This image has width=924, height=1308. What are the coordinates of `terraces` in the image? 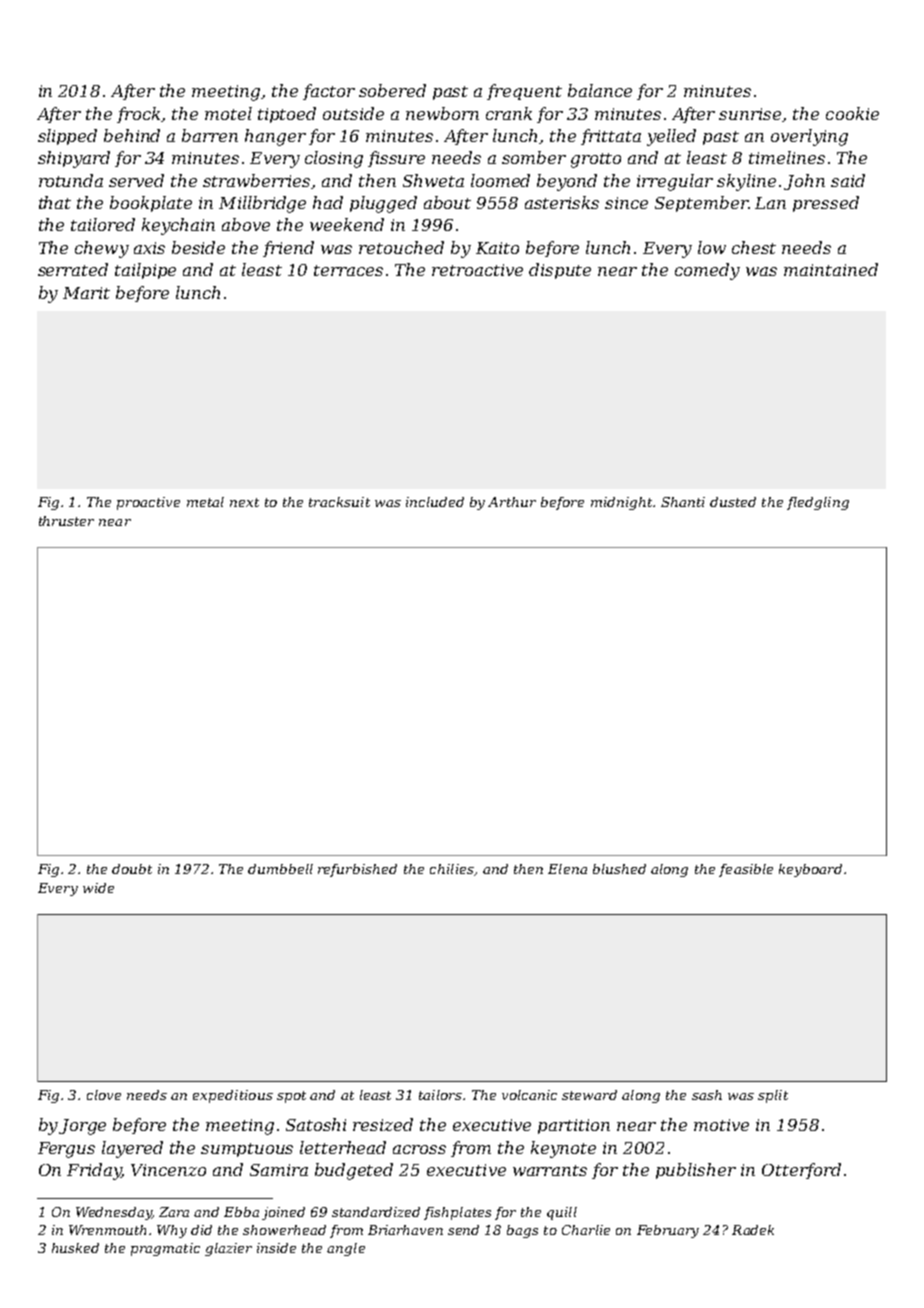 It's located at (348, 270).
